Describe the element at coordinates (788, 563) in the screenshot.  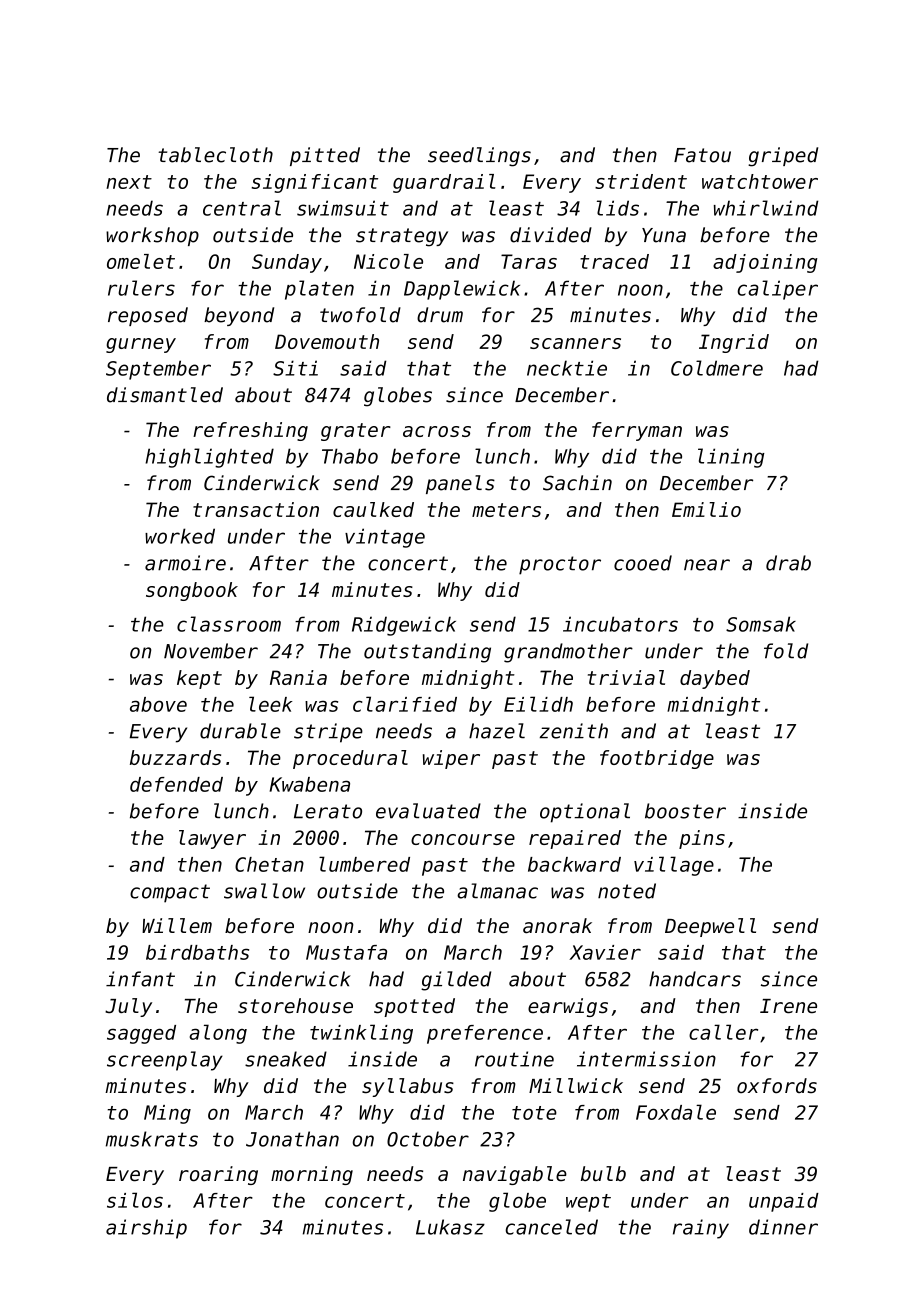
I see `drab` at that location.
